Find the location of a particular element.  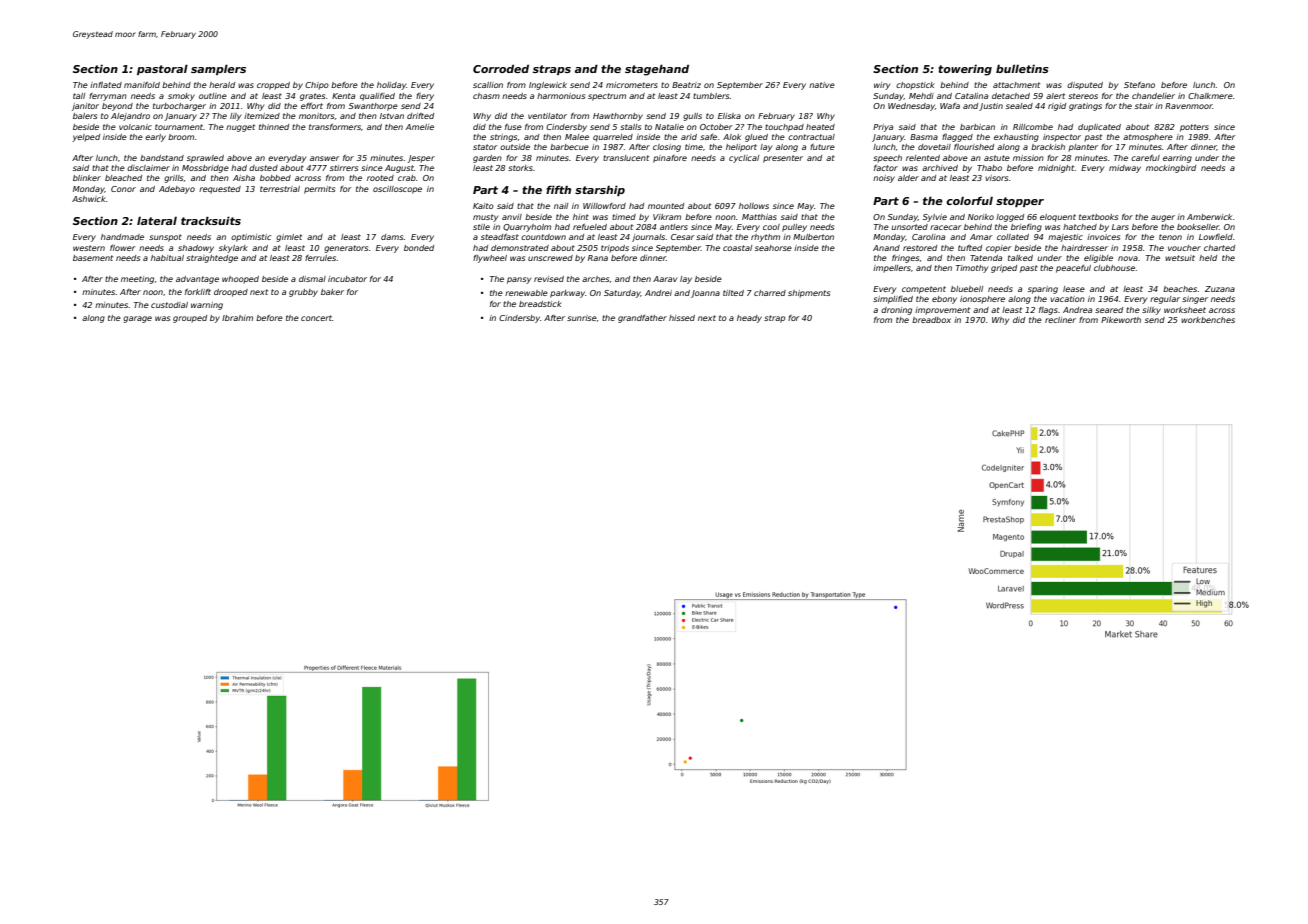

stopper is located at coordinates (1020, 202).
